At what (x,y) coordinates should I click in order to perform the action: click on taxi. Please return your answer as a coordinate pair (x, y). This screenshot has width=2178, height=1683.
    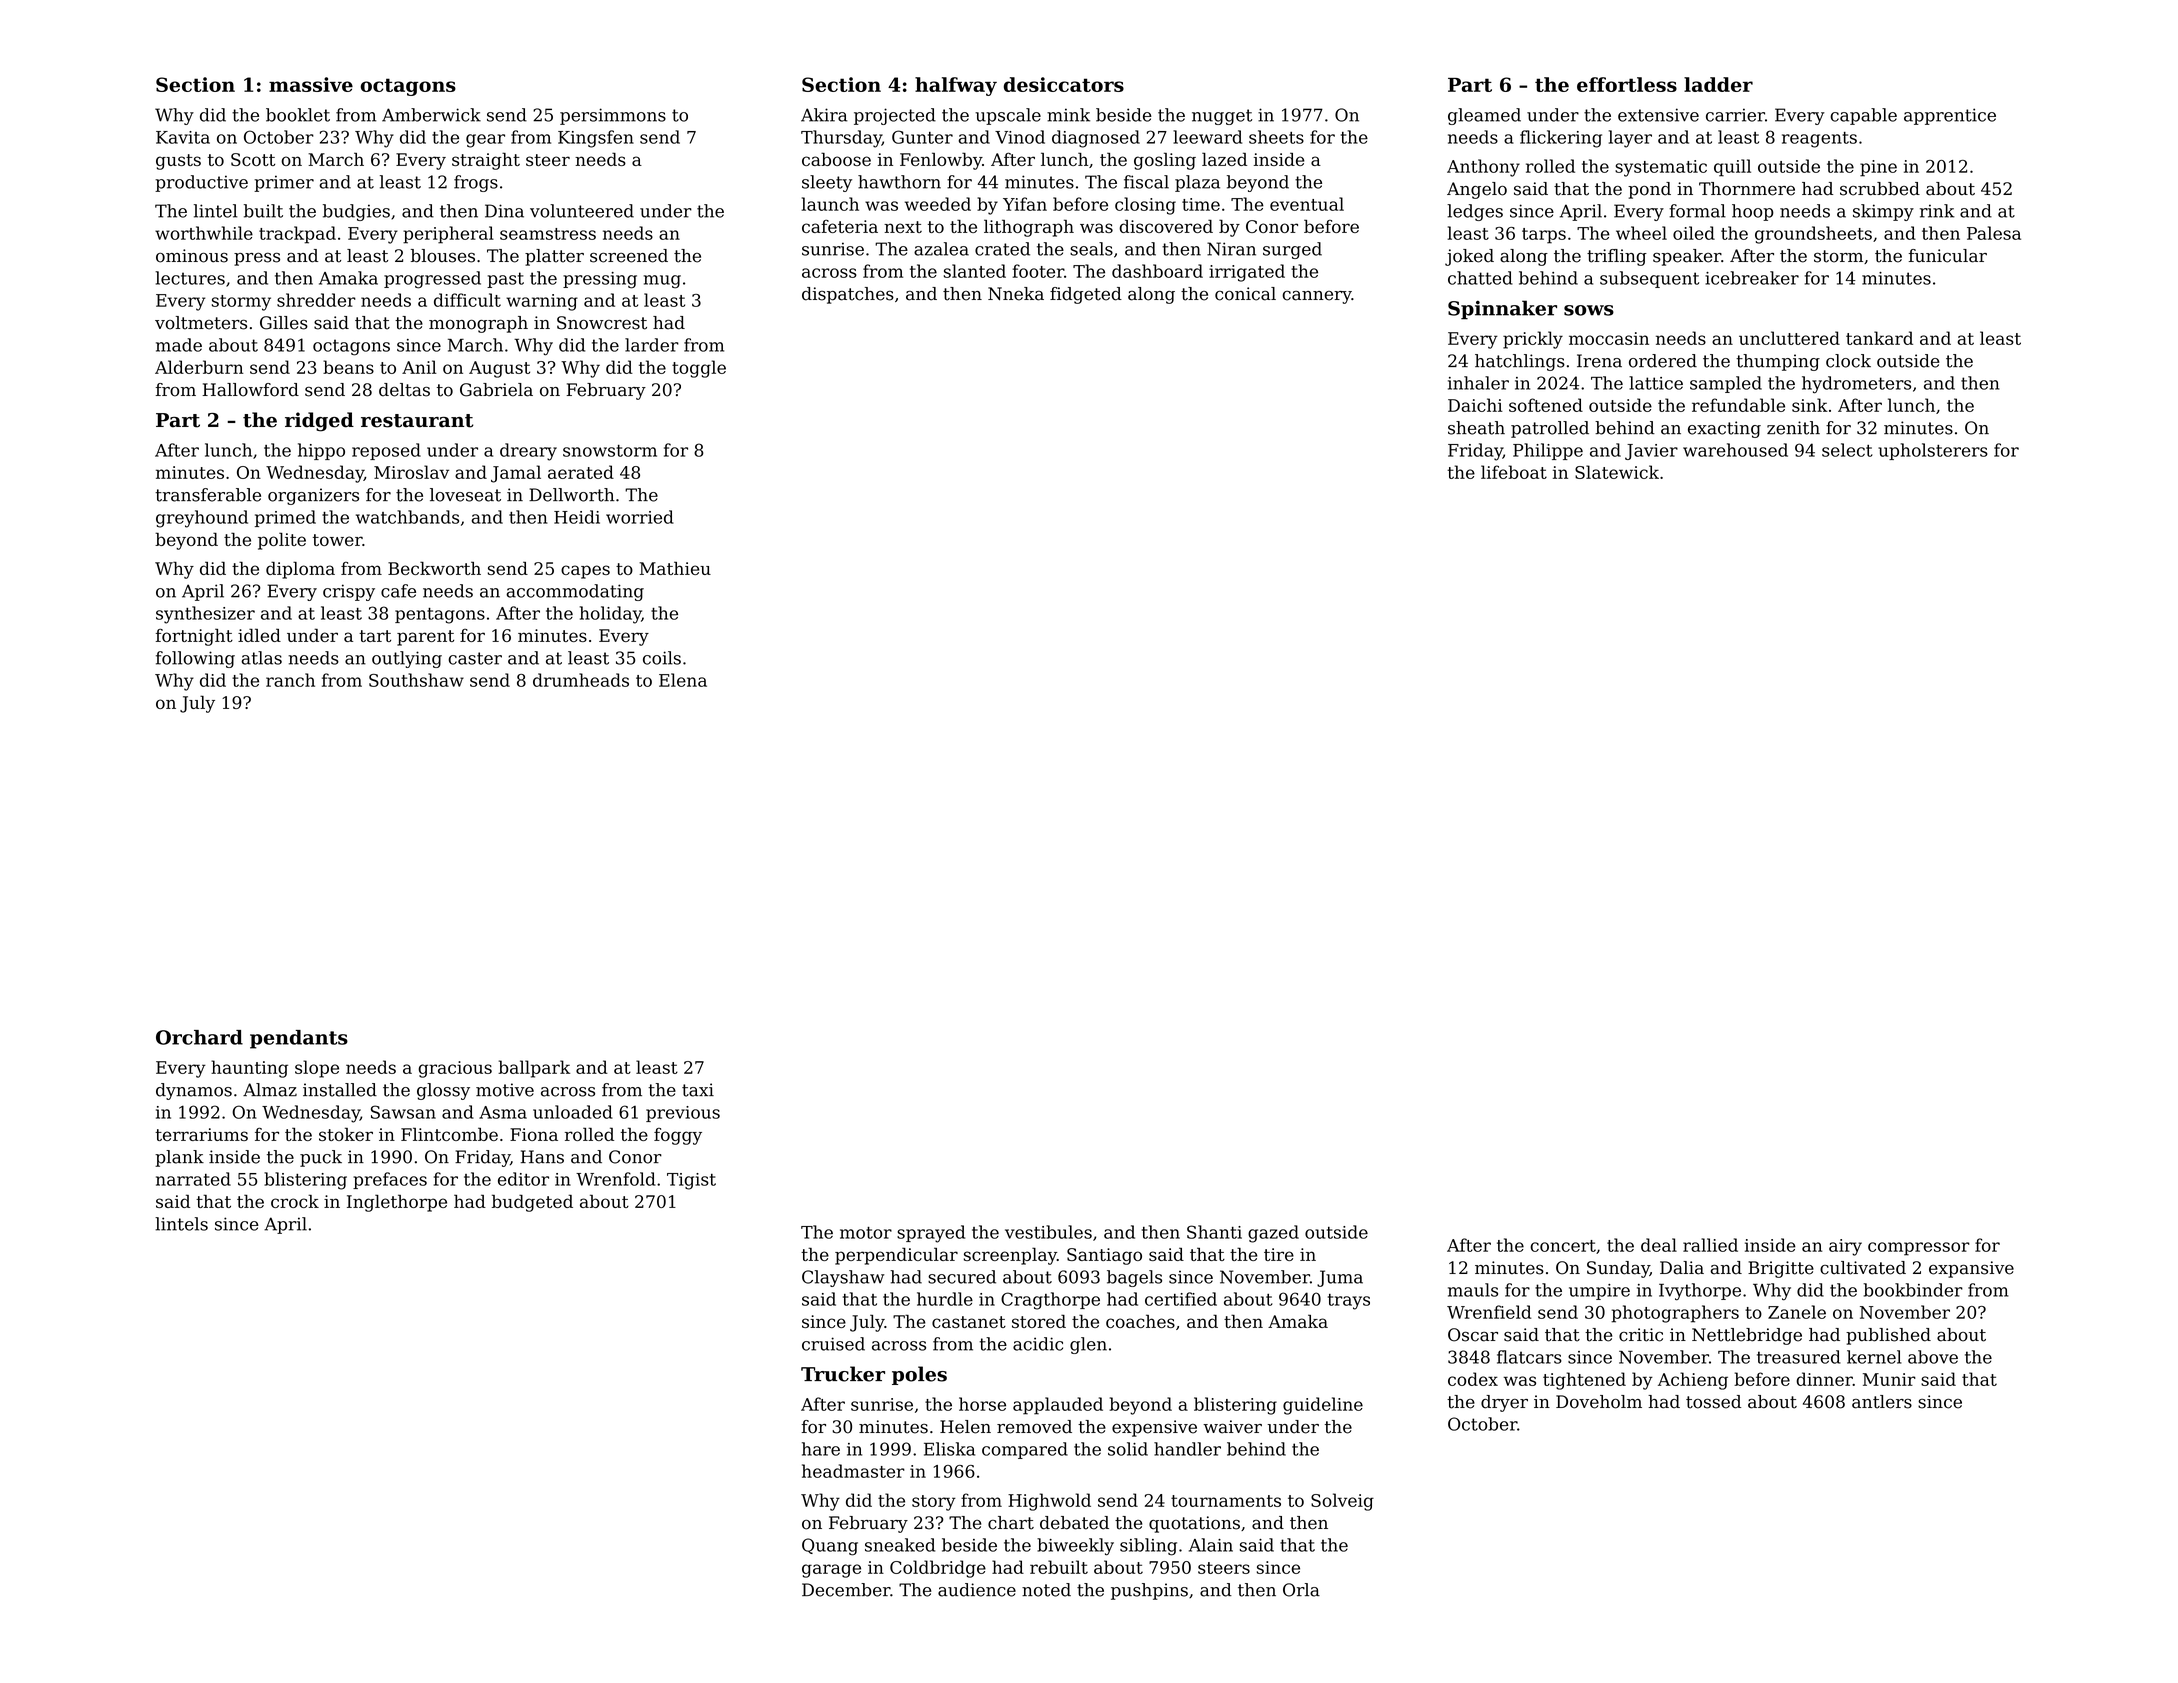
    Looking at the image, I should click on (698, 1090).
